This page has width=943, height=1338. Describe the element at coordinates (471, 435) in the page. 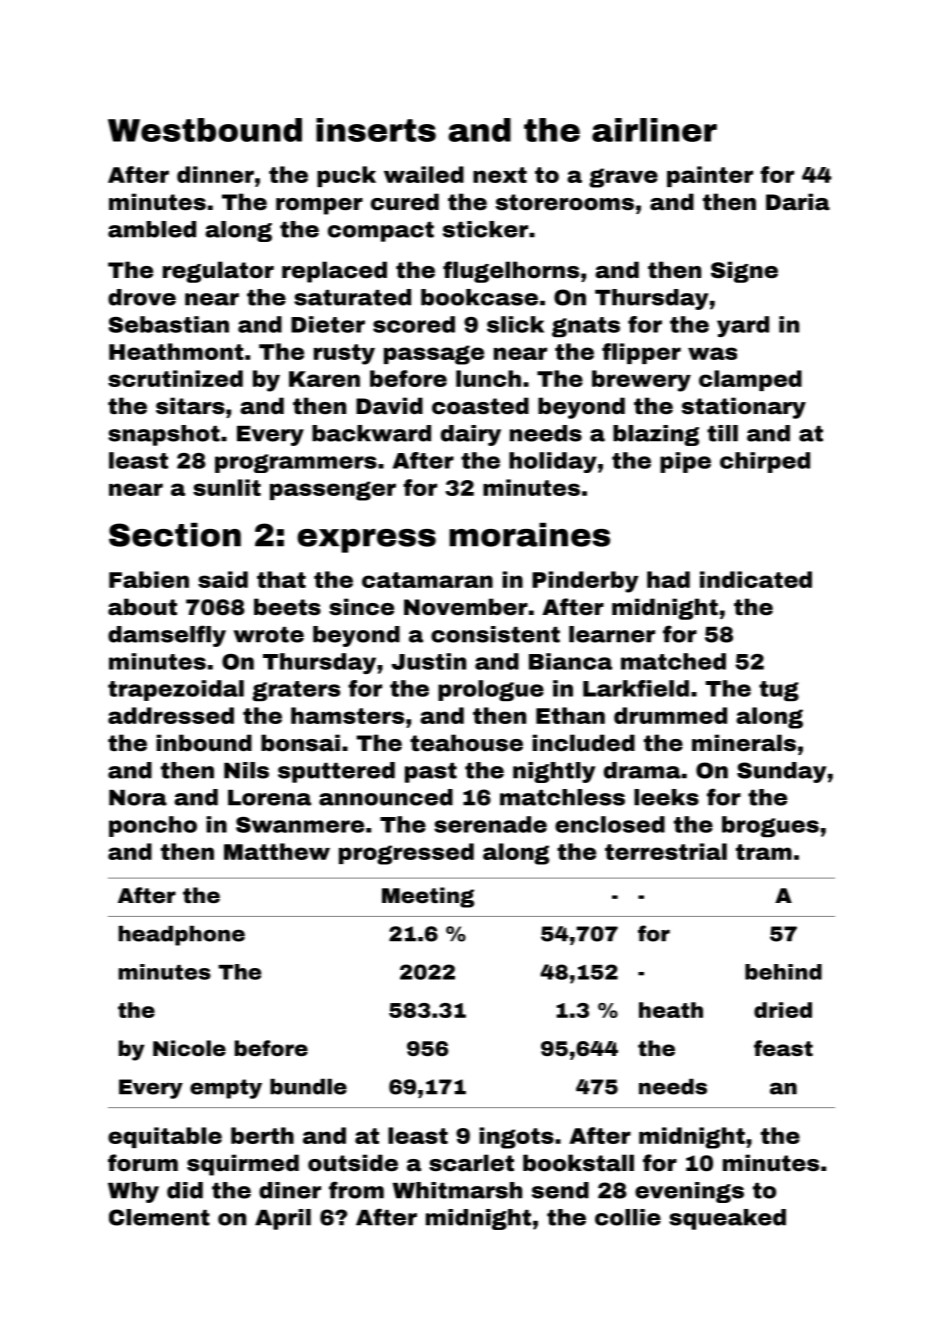

I see `dairy` at that location.
